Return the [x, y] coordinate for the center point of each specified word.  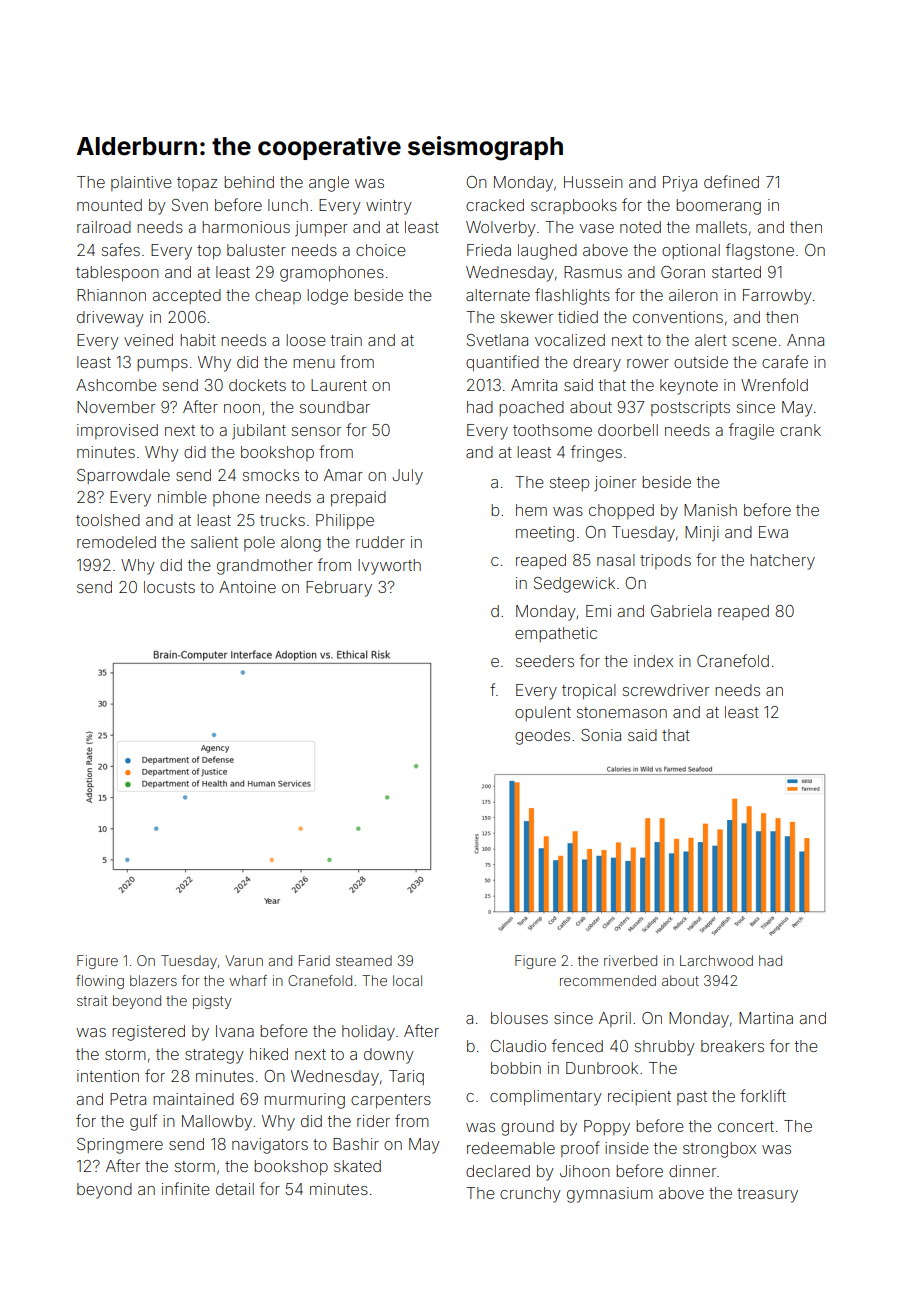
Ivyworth [389, 567]
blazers [153, 980]
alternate [498, 295]
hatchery [782, 562]
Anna [805, 340]
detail [235, 1189]
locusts [169, 587]
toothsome [552, 430]
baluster [256, 250]
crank [800, 430]
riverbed [630, 960]
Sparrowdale [123, 476]
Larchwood [716, 960]
